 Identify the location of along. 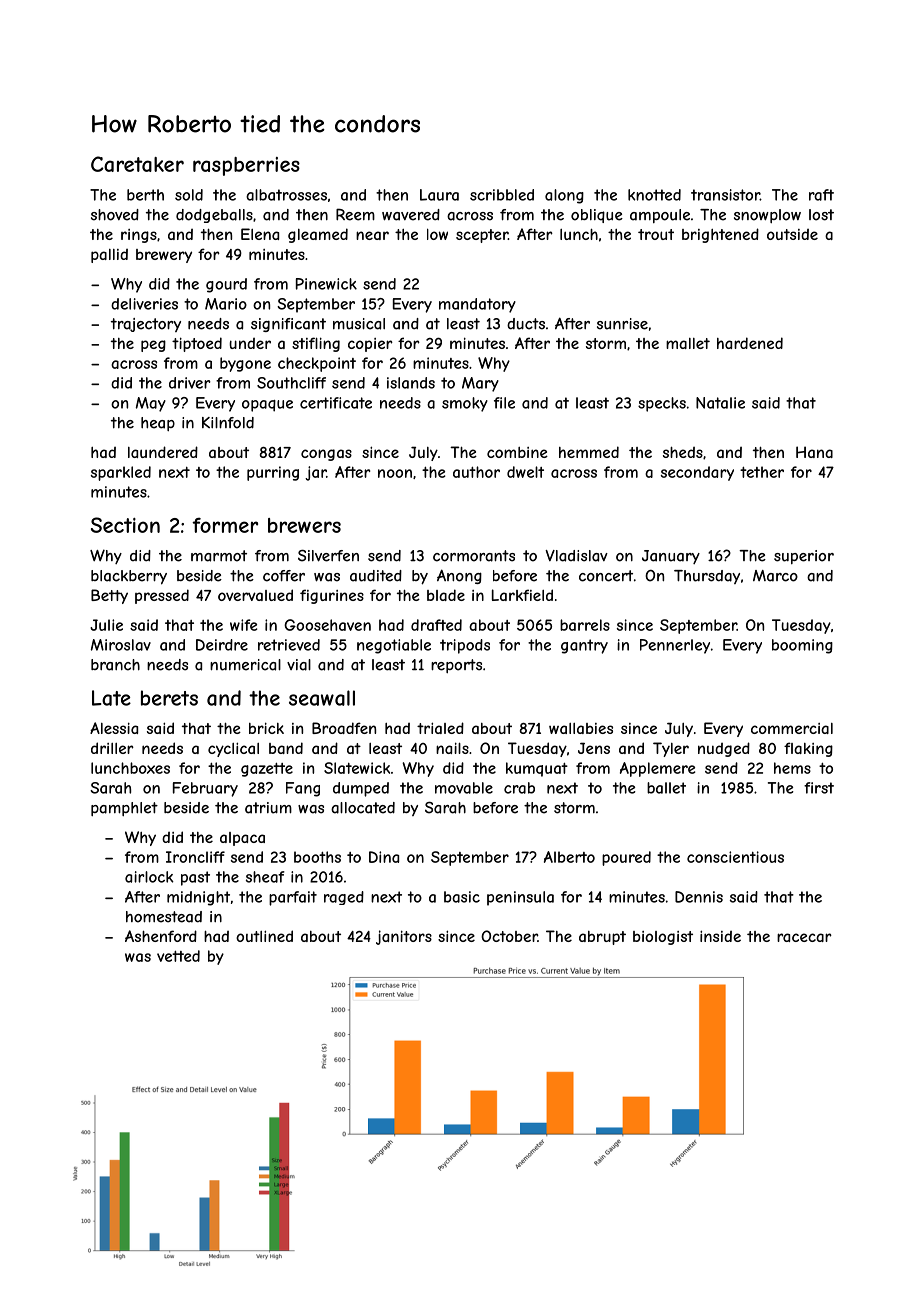
(564, 196).
